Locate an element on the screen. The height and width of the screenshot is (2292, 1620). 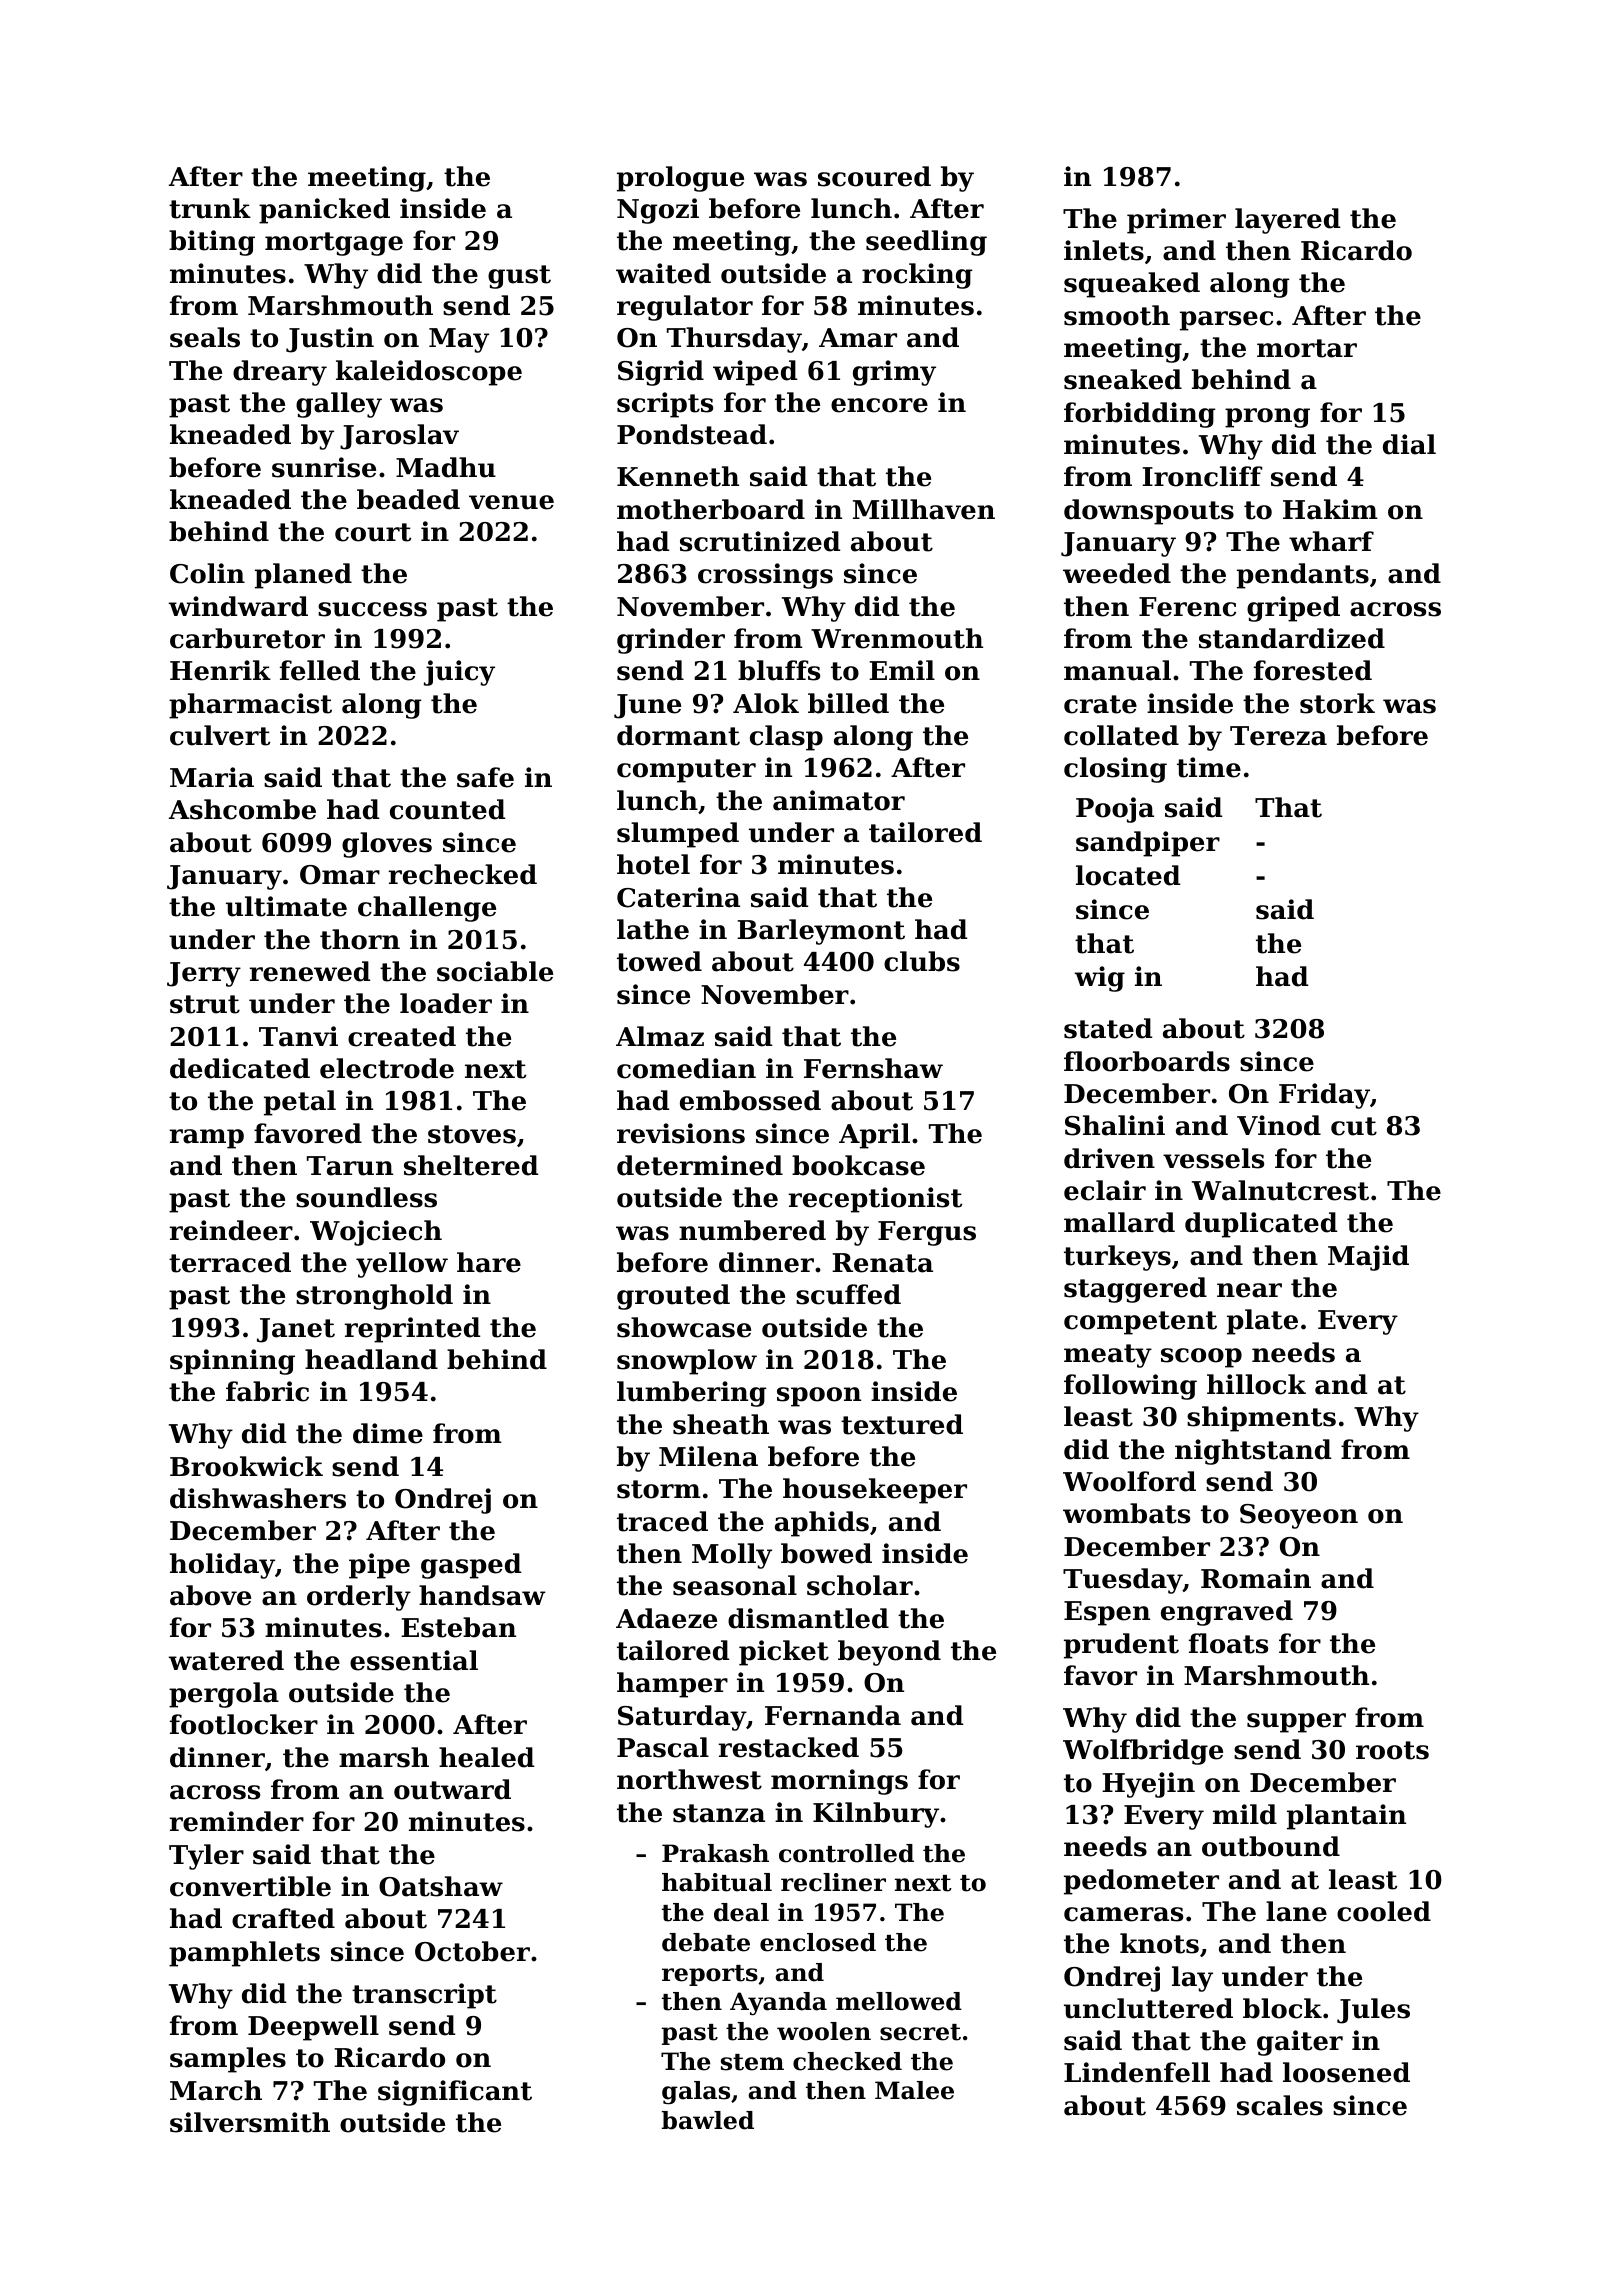
scales is located at coordinates (1280, 2105).
